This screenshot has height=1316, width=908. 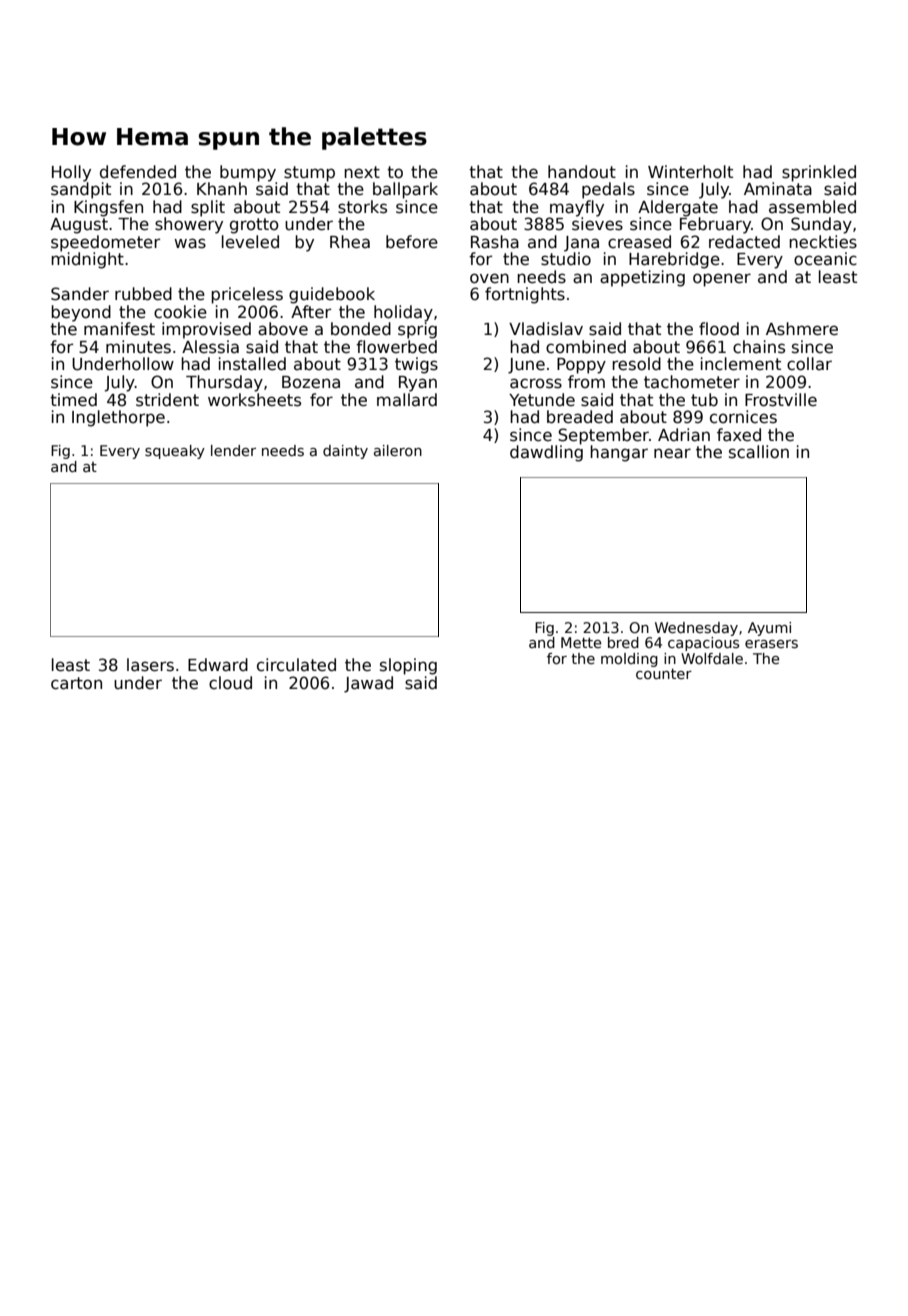 I want to click on timed, so click(x=73, y=400).
